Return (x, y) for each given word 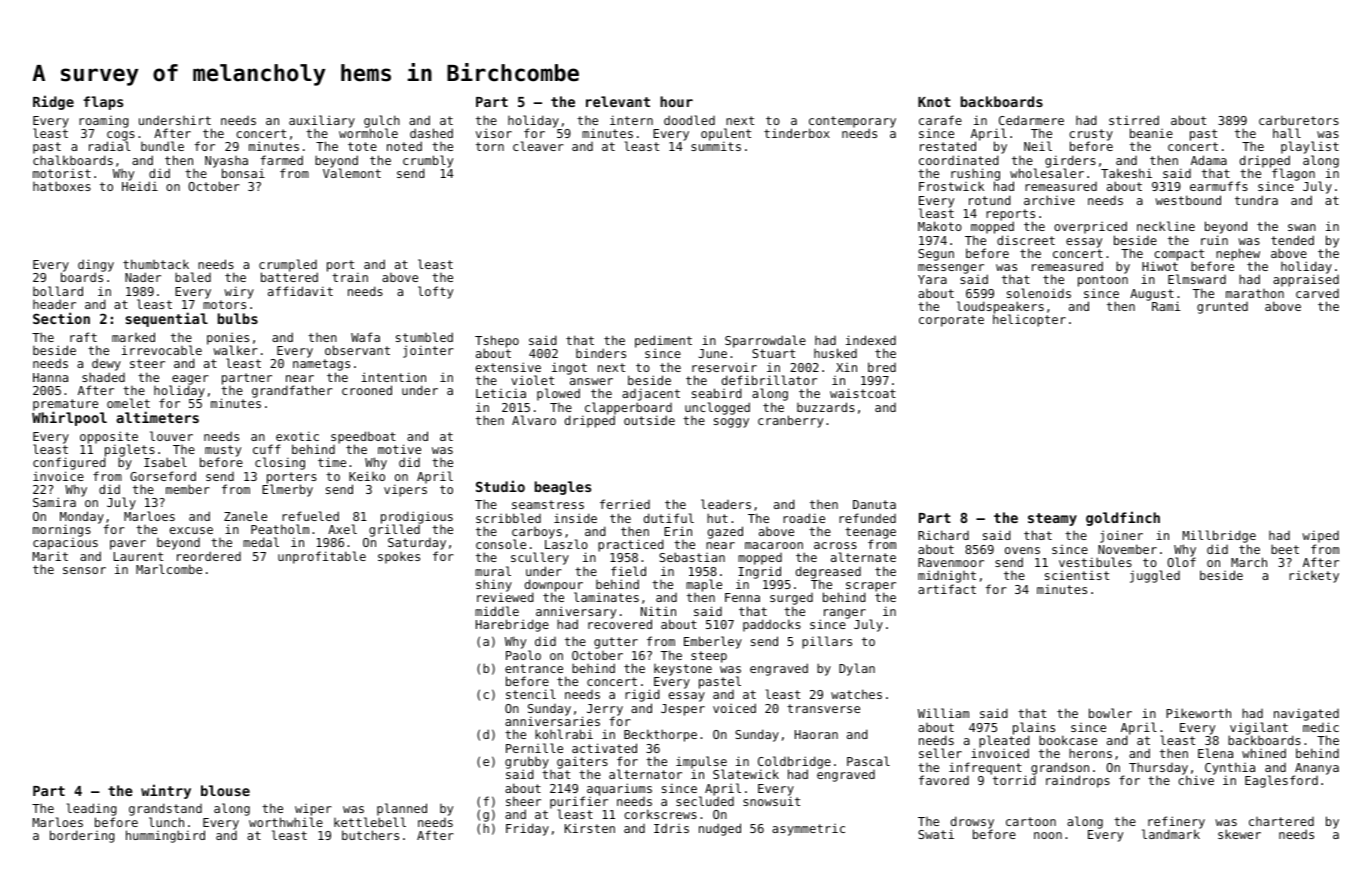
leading (92, 809)
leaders (726, 504)
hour (676, 101)
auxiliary (322, 121)
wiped (1320, 536)
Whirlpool (69, 419)
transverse (823, 708)
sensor (84, 570)
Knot (934, 102)
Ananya (1317, 769)
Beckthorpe (660, 735)
